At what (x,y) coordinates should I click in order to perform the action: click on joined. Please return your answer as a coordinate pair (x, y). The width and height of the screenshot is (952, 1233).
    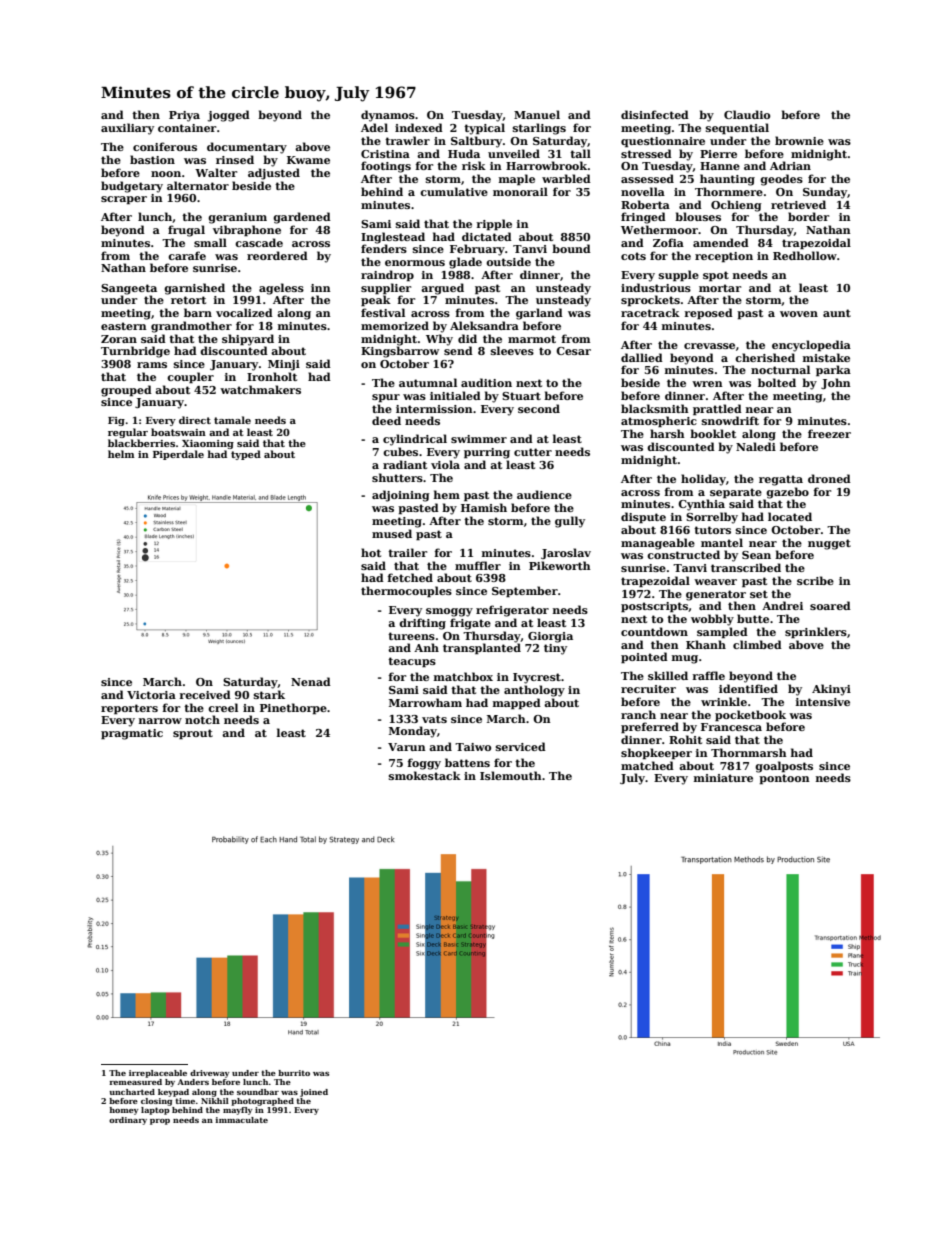
    Looking at the image, I should click on (314, 1093).
